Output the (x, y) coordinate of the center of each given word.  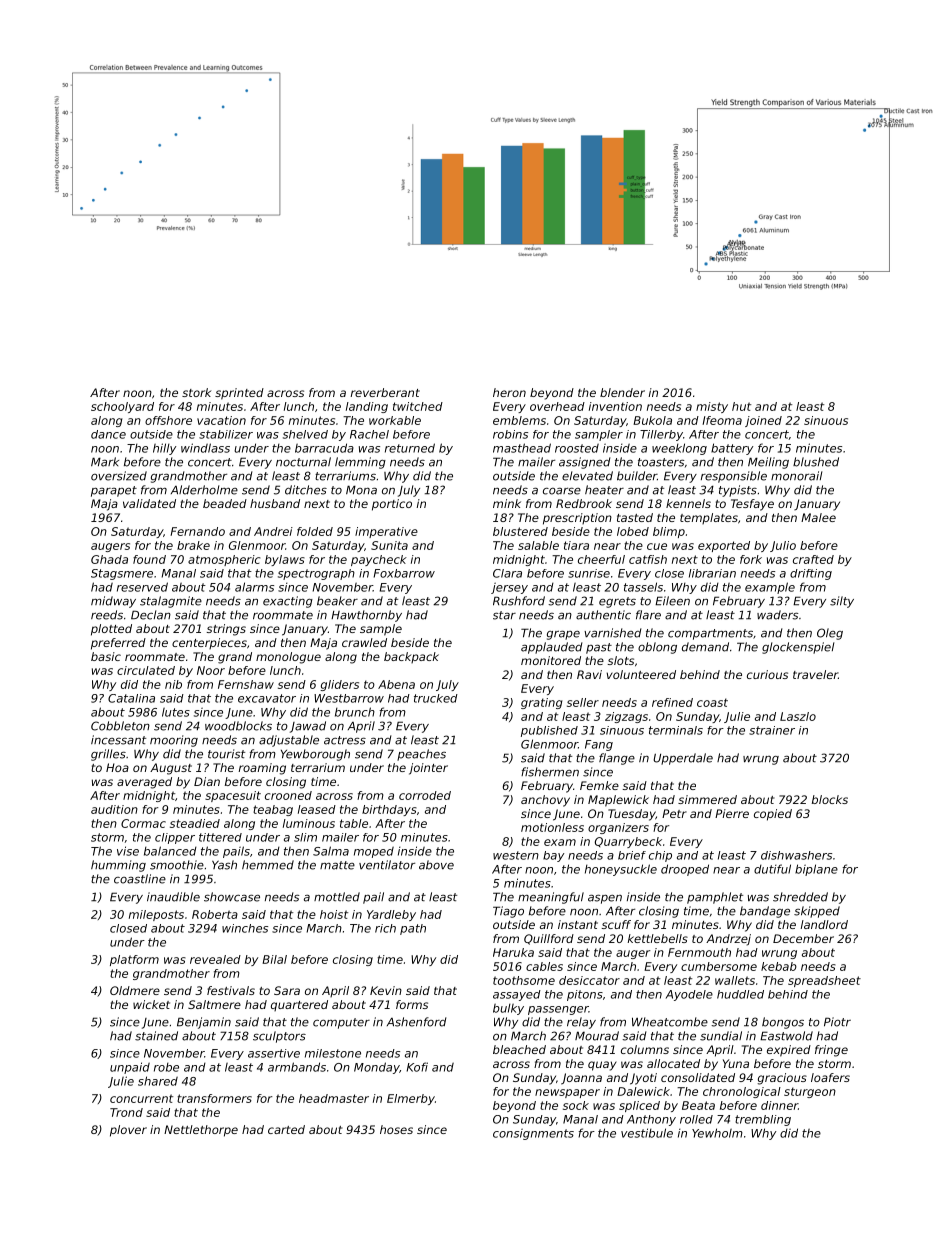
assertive (274, 1053)
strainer (772, 730)
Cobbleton (120, 726)
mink (507, 503)
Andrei (273, 531)
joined (763, 421)
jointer (428, 769)
